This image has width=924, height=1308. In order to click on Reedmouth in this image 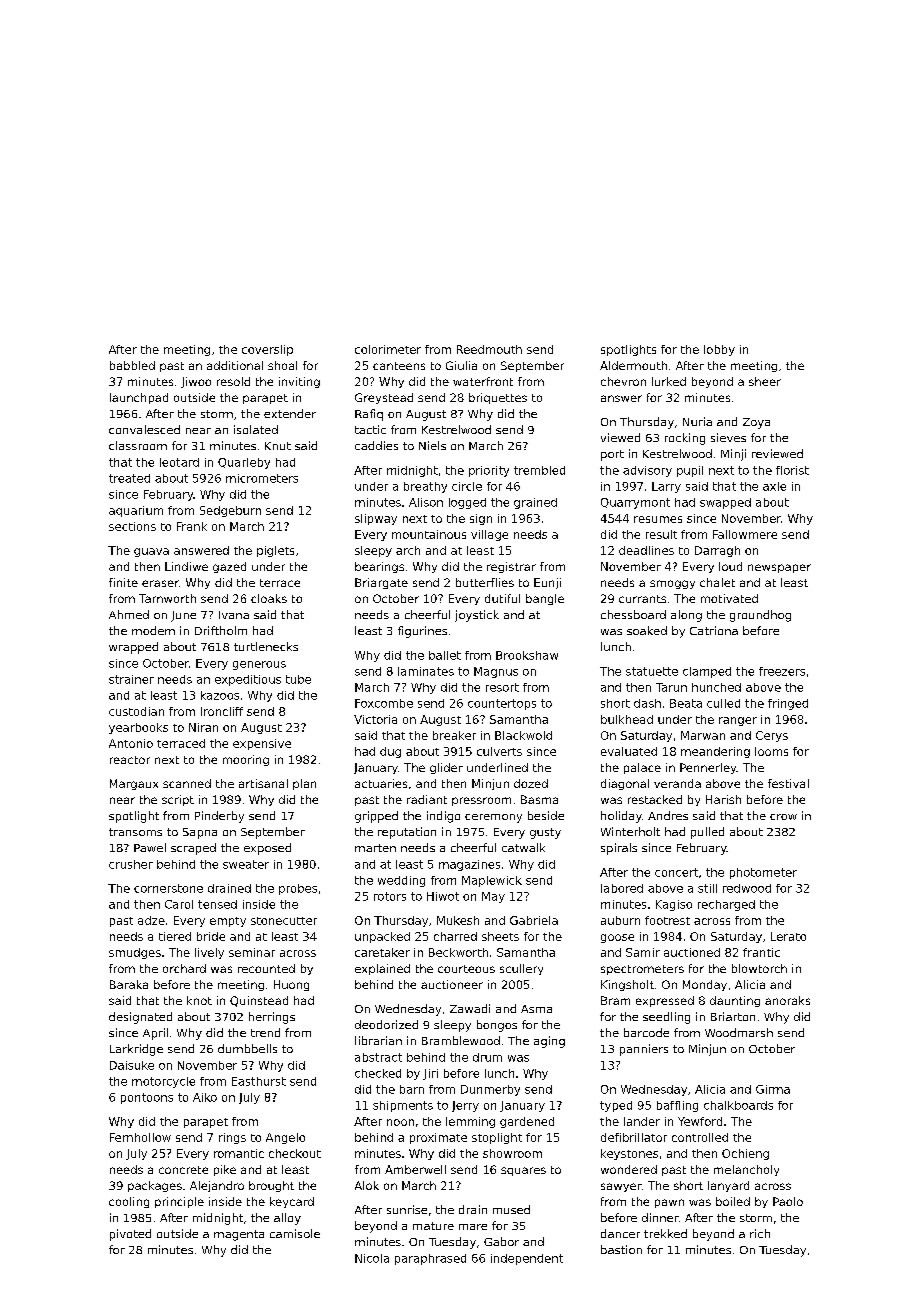, I will do `click(489, 349)`.
